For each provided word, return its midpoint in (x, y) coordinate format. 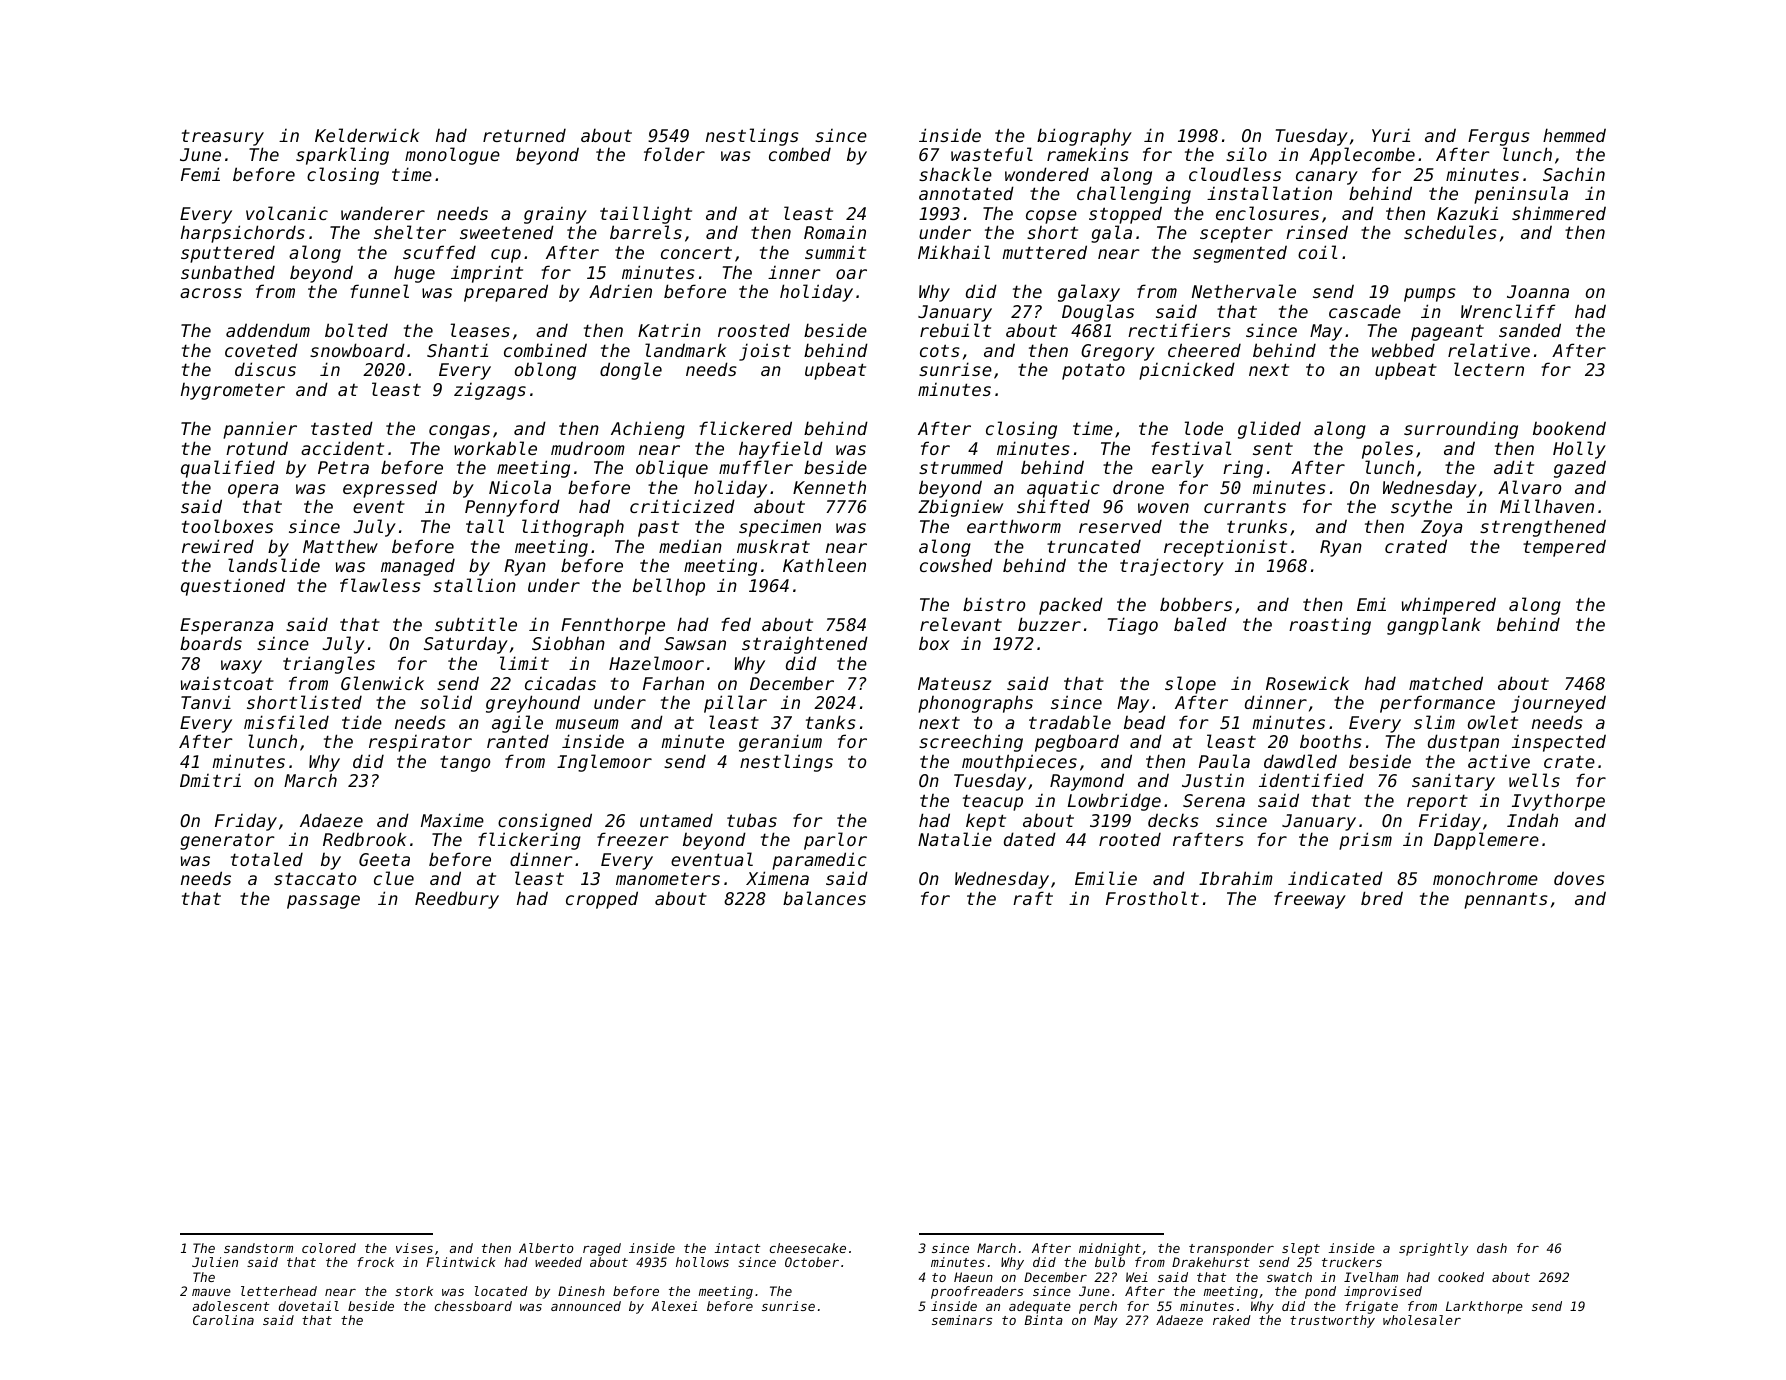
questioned (233, 587)
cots (940, 350)
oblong (545, 371)
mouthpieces (1019, 763)
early (1178, 469)
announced (586, 1306)
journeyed (1558, 704)
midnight (1110, 1249)
